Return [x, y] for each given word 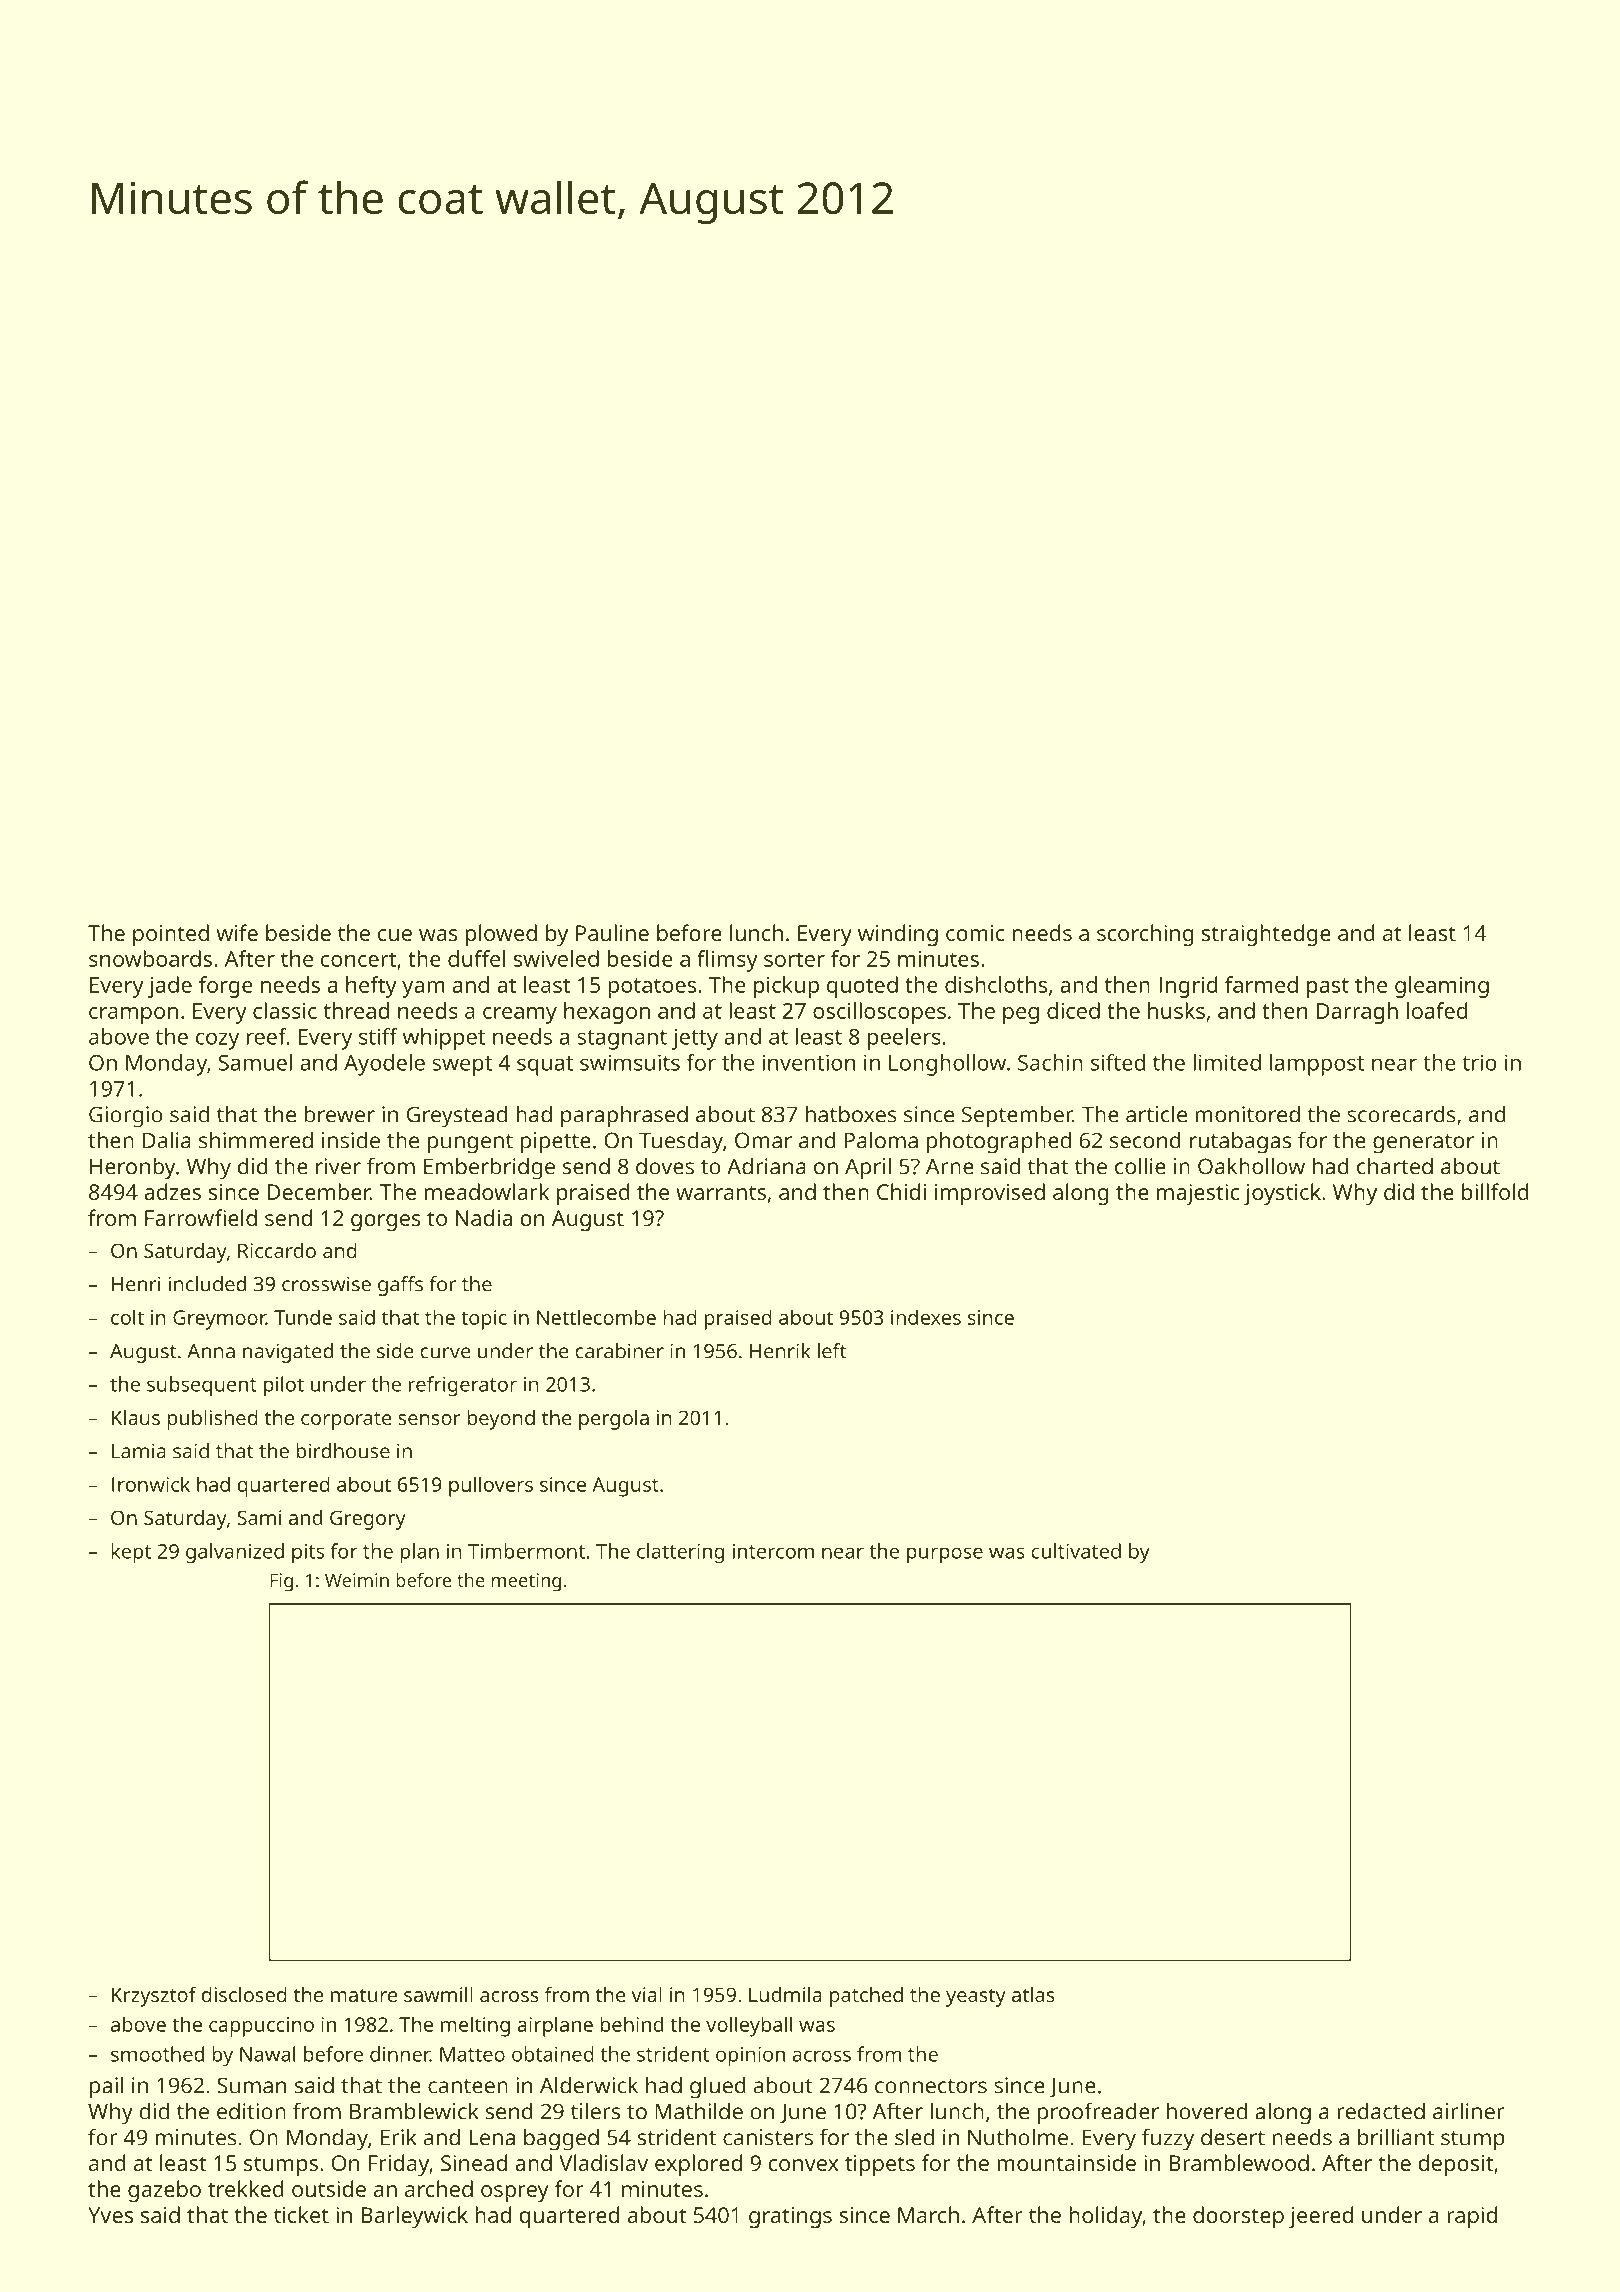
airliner [1469, 2111]
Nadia [484, 1217]
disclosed [244, 1994]
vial [646, 1994]
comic [975, 933]
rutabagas [1240, 1142]
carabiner [619, 1351]
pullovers [491, 1486]
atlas [1033, 1994]
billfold [1495, 1191]
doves [665, 1166]
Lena [492, 2137]
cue [395, 935]
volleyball [749, 2026]
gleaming [1442, 987]
